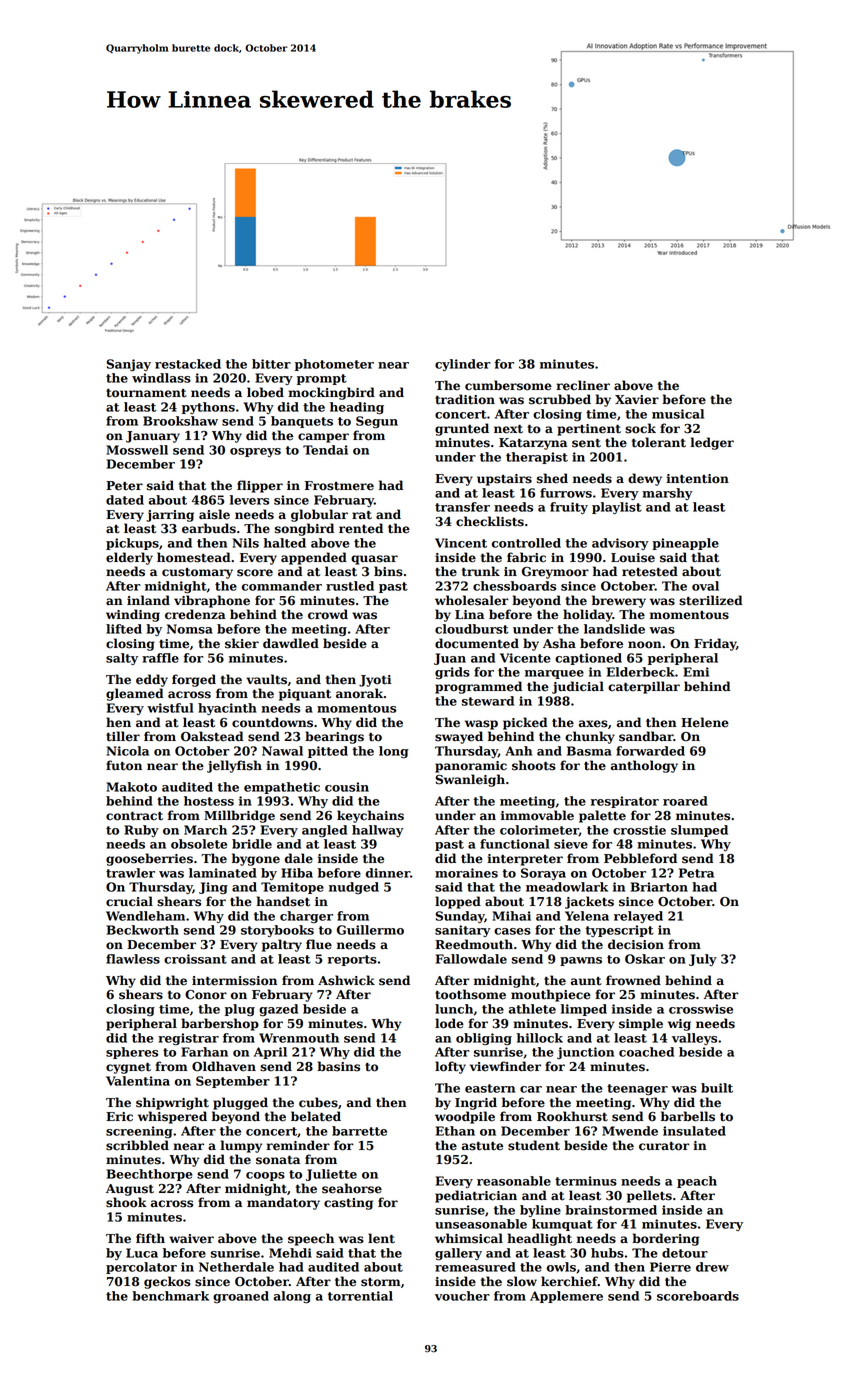  Describe the element at coordinates (537, 815) in the screenshot. I see `immovable` at that location.
